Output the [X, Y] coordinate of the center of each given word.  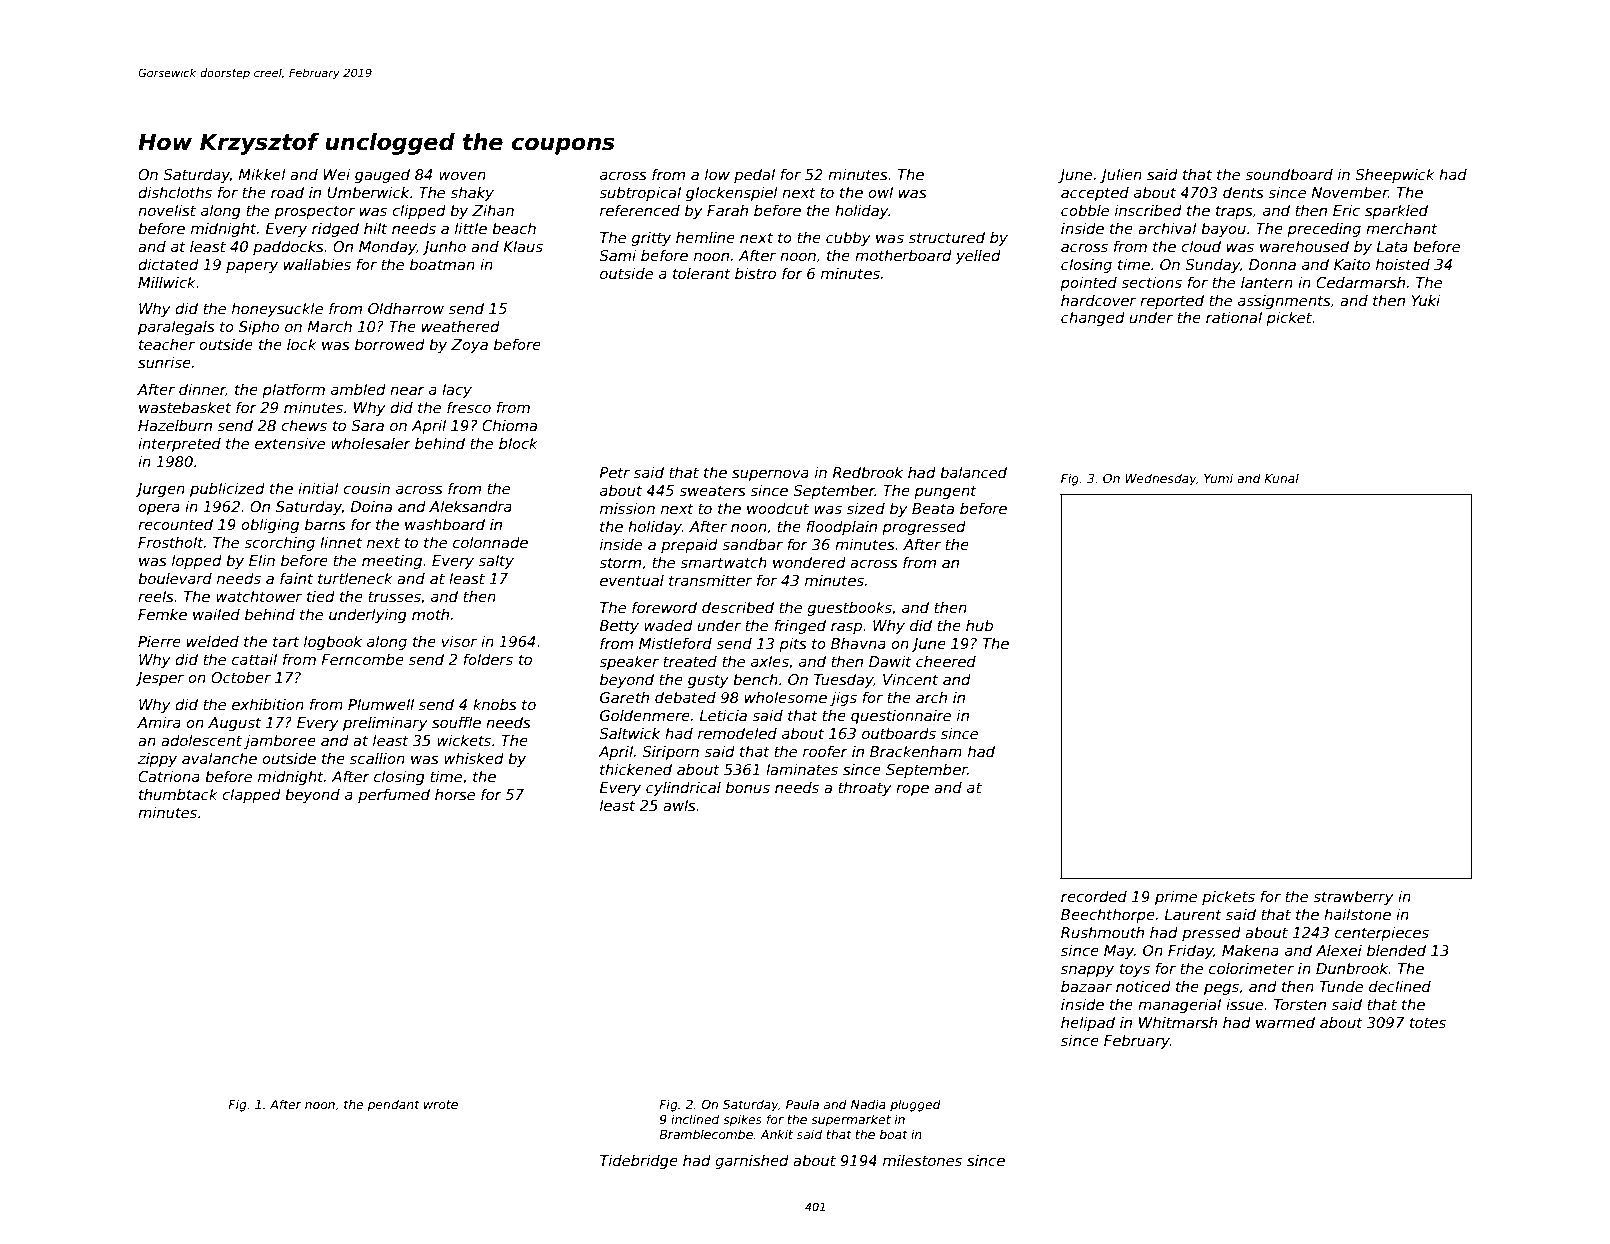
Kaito [1352, 264]
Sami [617, 255]
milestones [922, 1160]
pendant [393, 1105]
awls [679, 805]
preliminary [385, 723]
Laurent [1193, 914]
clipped [419, 211]
